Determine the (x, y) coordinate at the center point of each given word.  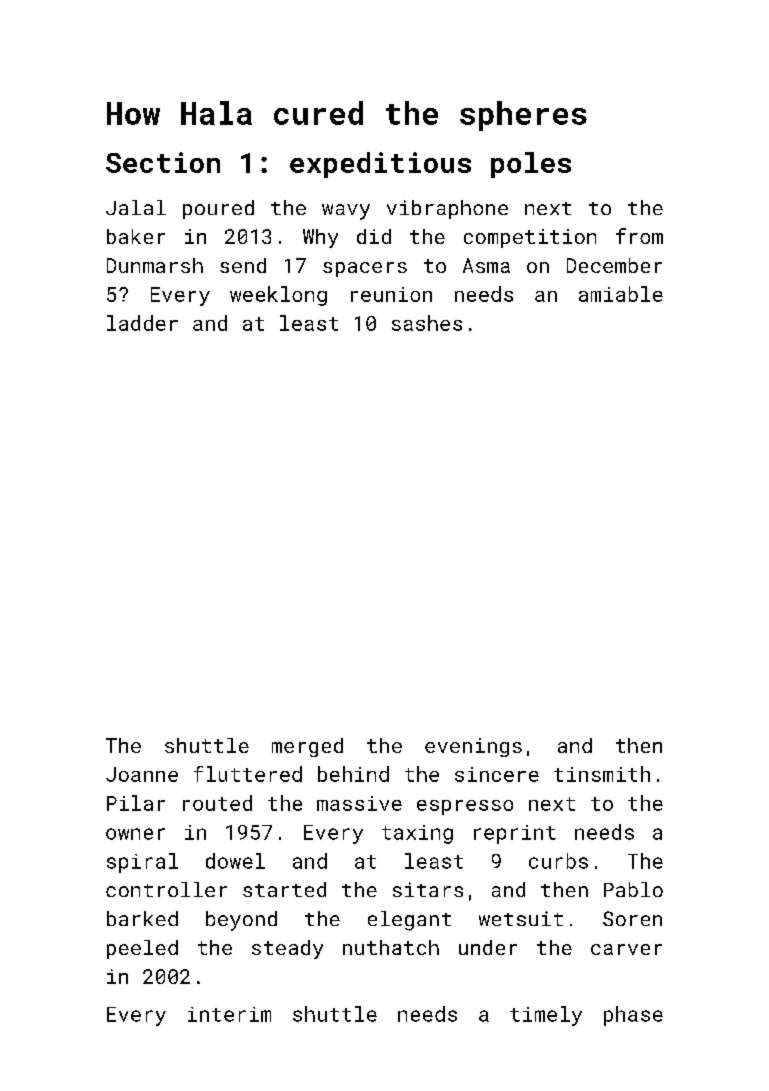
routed (217, 803)
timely (546, 1016)
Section (163, 162)
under (488, 947)
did (374, 236)
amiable (621, 294)
